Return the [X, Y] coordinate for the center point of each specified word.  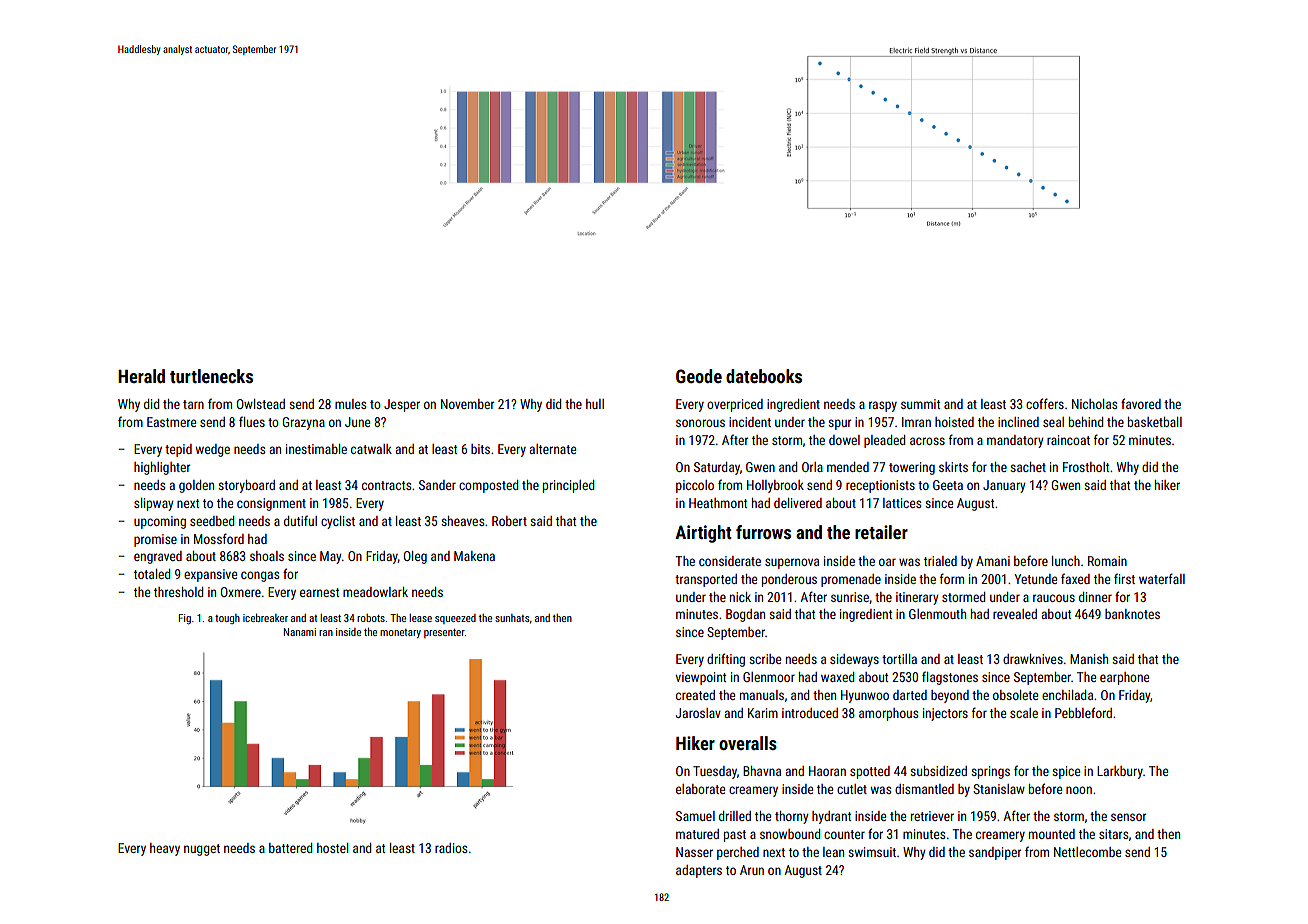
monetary [400, 633]
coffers [1045, 403]
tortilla [899, 659]
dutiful [300, 520]
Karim [763, 713]
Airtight [703, 534]
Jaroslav [698, 713]
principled [568, 486]
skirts [953, 467]
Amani [993, 561]
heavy [165, 849]
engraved [158, 557]
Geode [699, 376]
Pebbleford [1083, 712]
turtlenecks [211, 376]
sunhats [512, 618]
